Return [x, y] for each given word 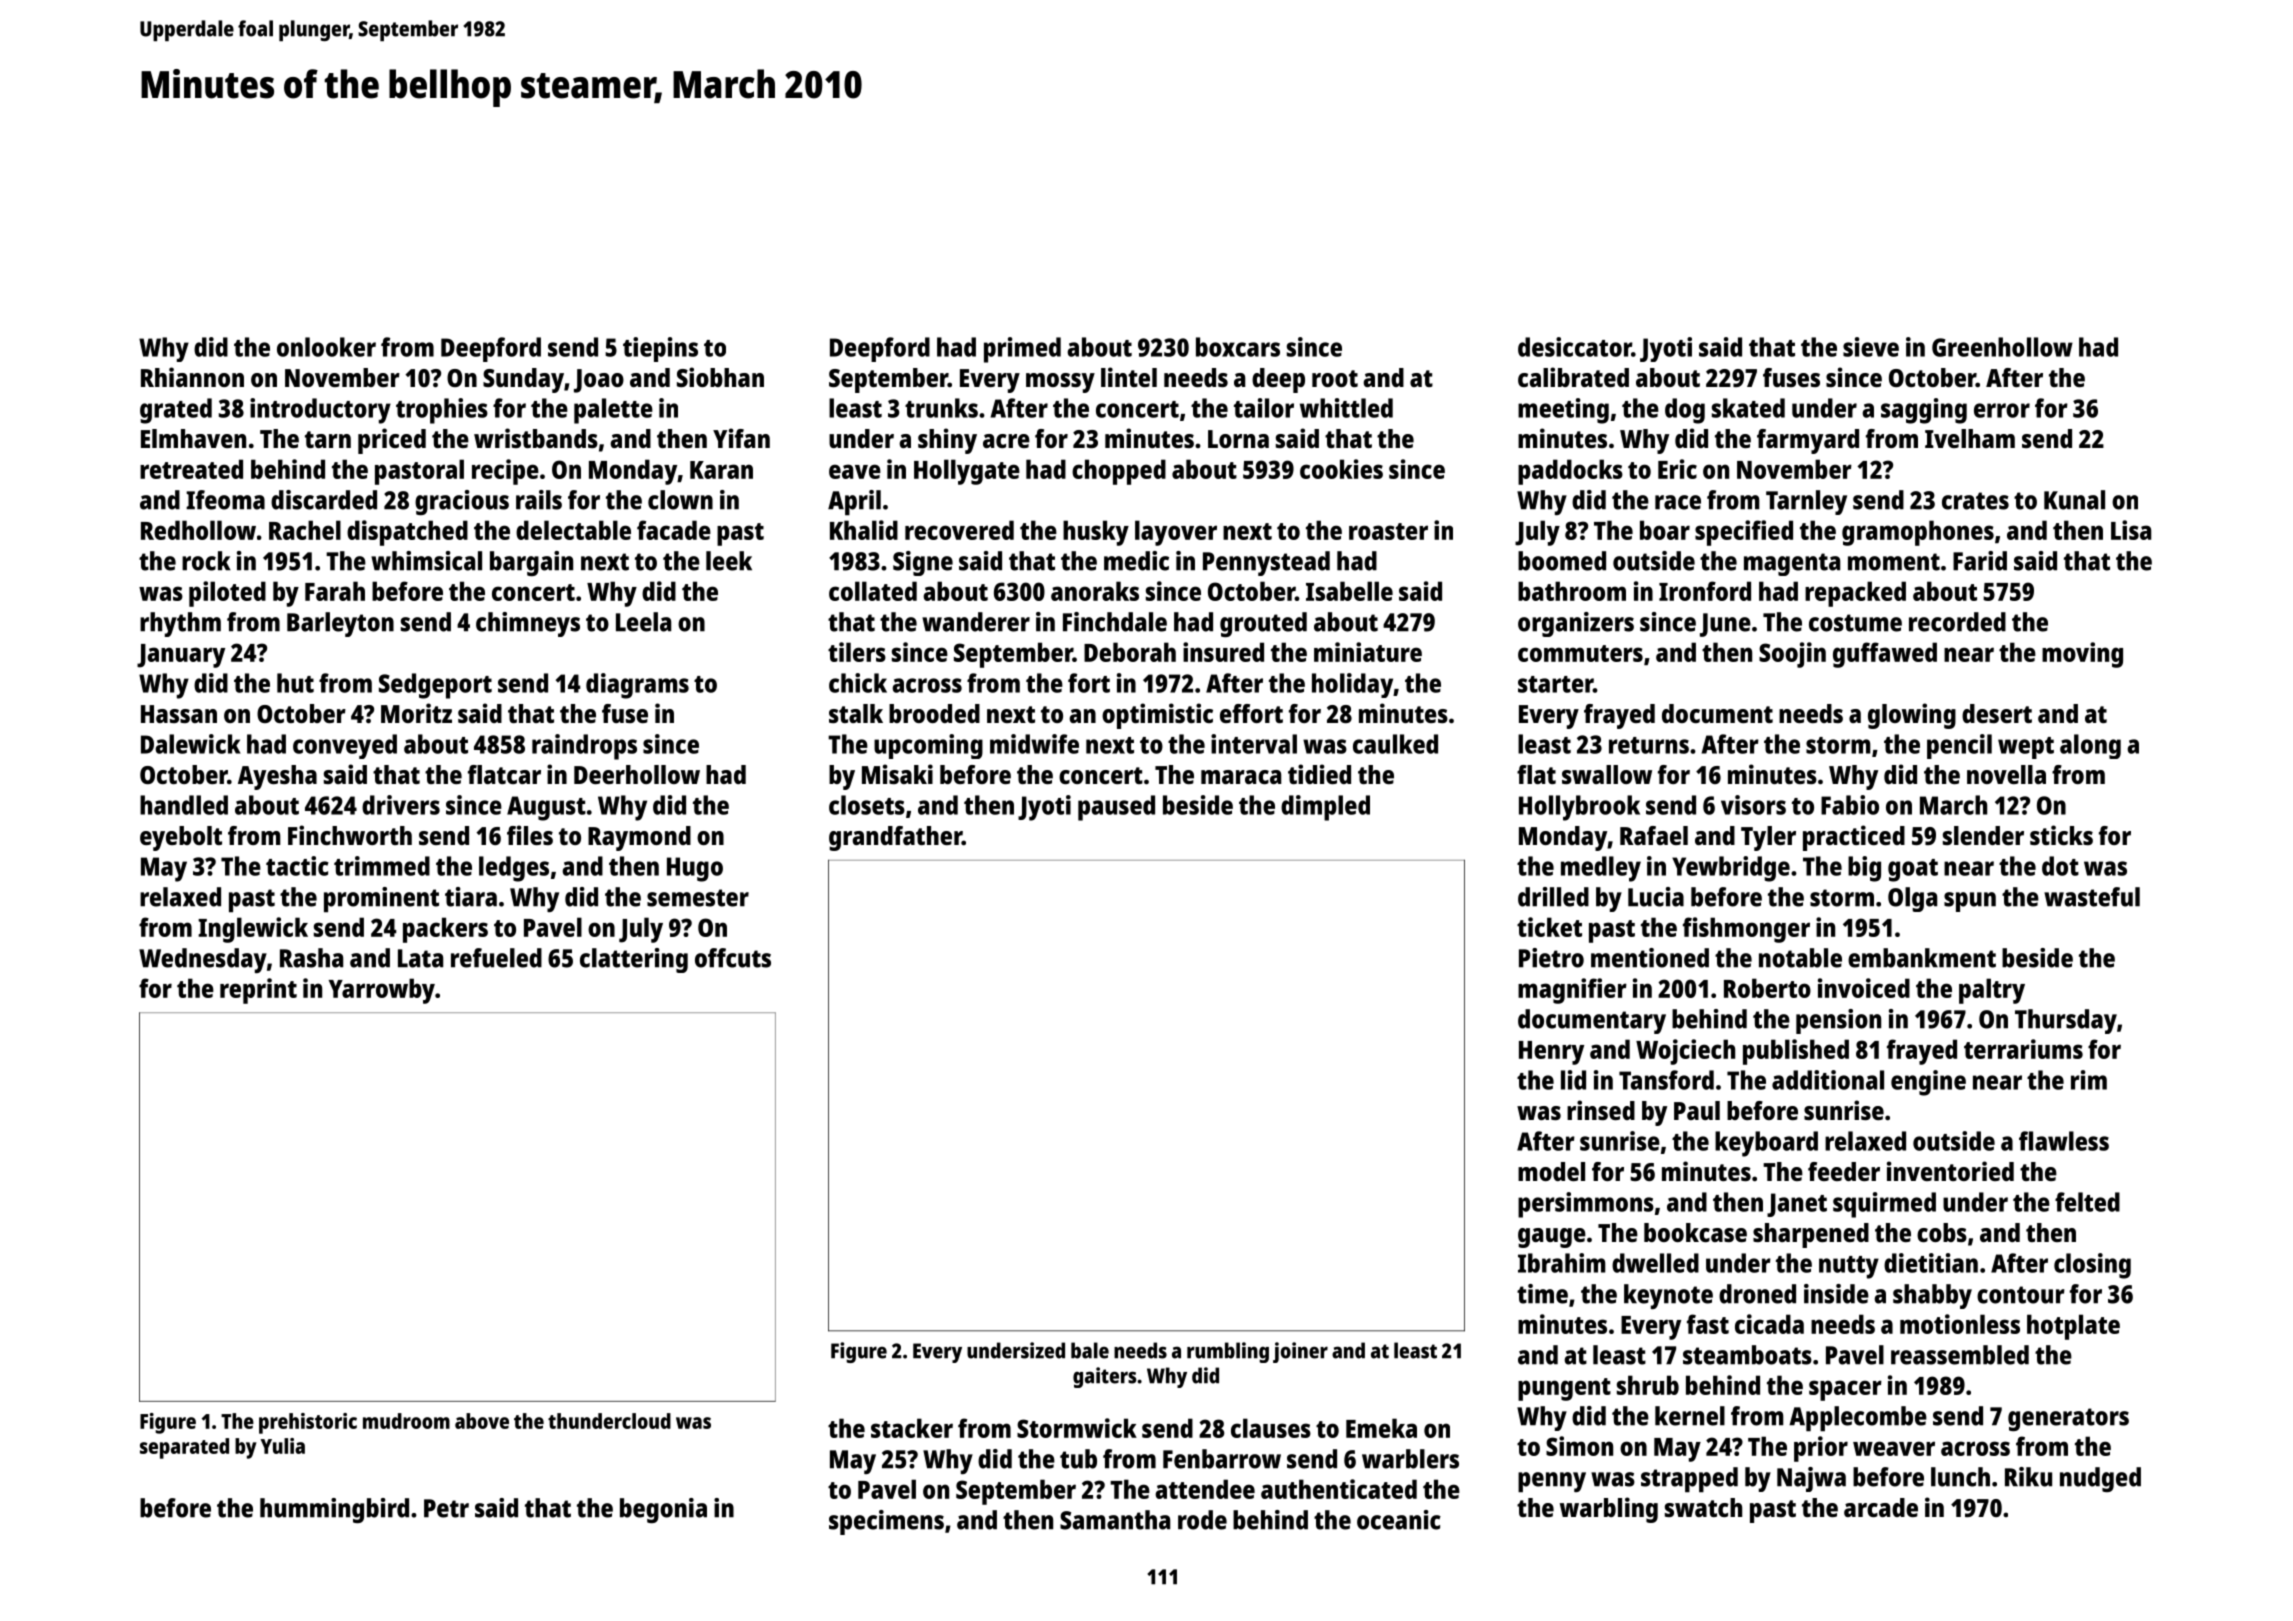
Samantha [1115, 1520]
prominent [381, 900]
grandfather [895, 838]
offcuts [733, 958]
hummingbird [334, 1510]
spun [1970, 902]
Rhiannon [192, 377]
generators [2068, 1419]
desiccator [1575, 347]
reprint [258, 991]
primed [1022, 350]
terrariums [2023, 1049]
